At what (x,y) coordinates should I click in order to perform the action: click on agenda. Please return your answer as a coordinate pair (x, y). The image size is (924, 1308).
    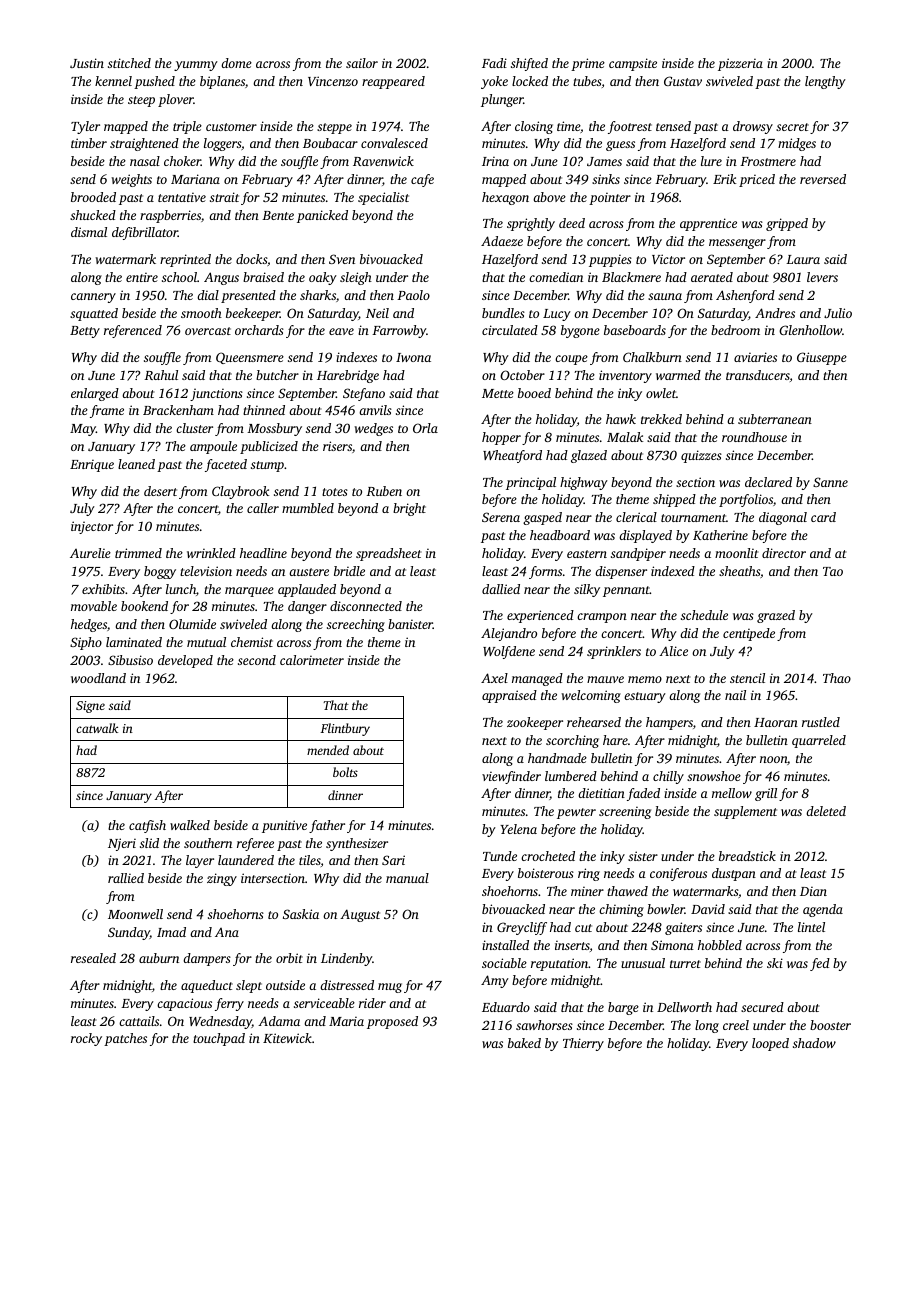
    Looking at the image, I should click on (823, 910).
